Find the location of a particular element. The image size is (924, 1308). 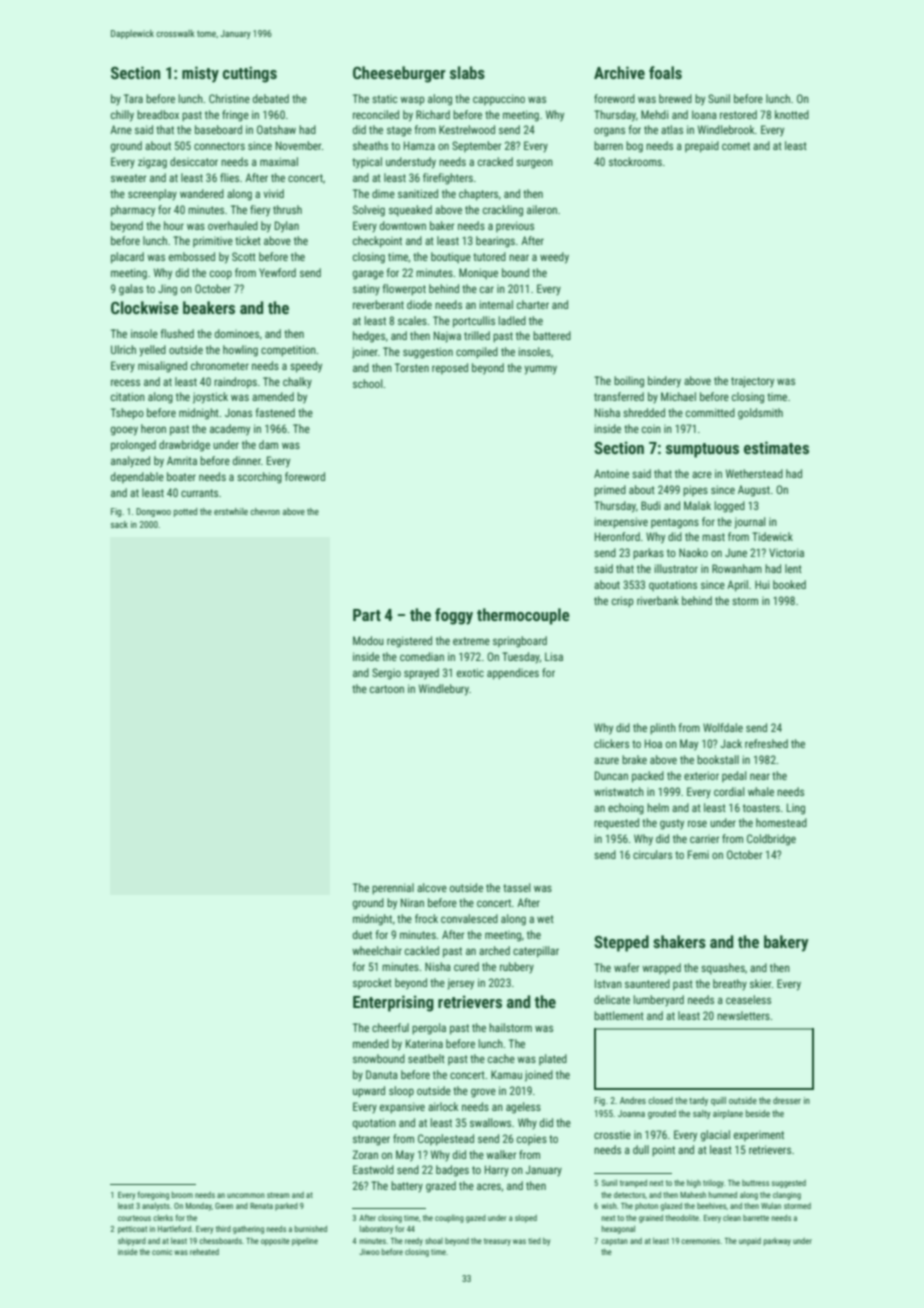

knotted is located at coordinates (792, 114).
